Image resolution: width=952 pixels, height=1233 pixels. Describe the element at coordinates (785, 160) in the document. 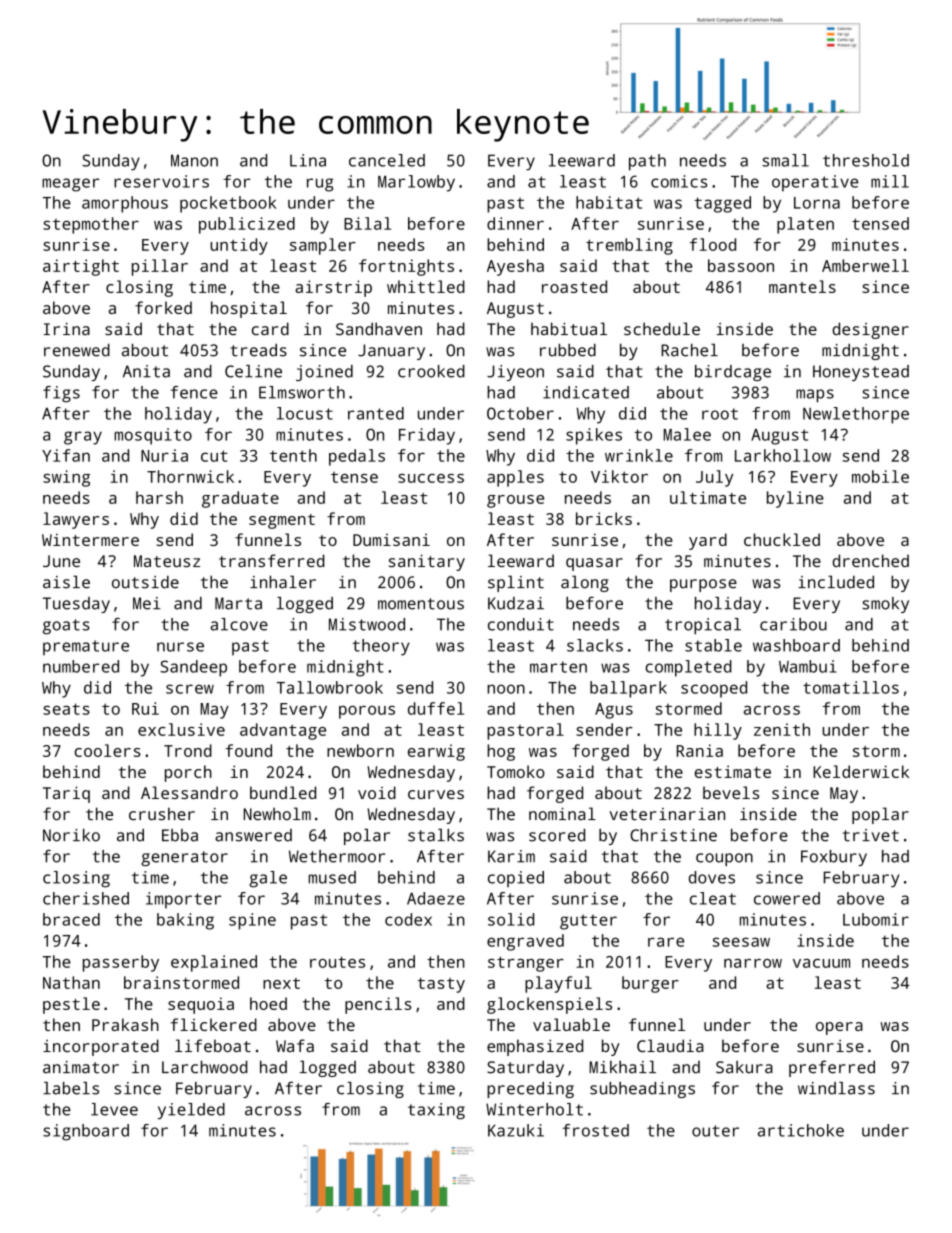

I see `small` at that location.
